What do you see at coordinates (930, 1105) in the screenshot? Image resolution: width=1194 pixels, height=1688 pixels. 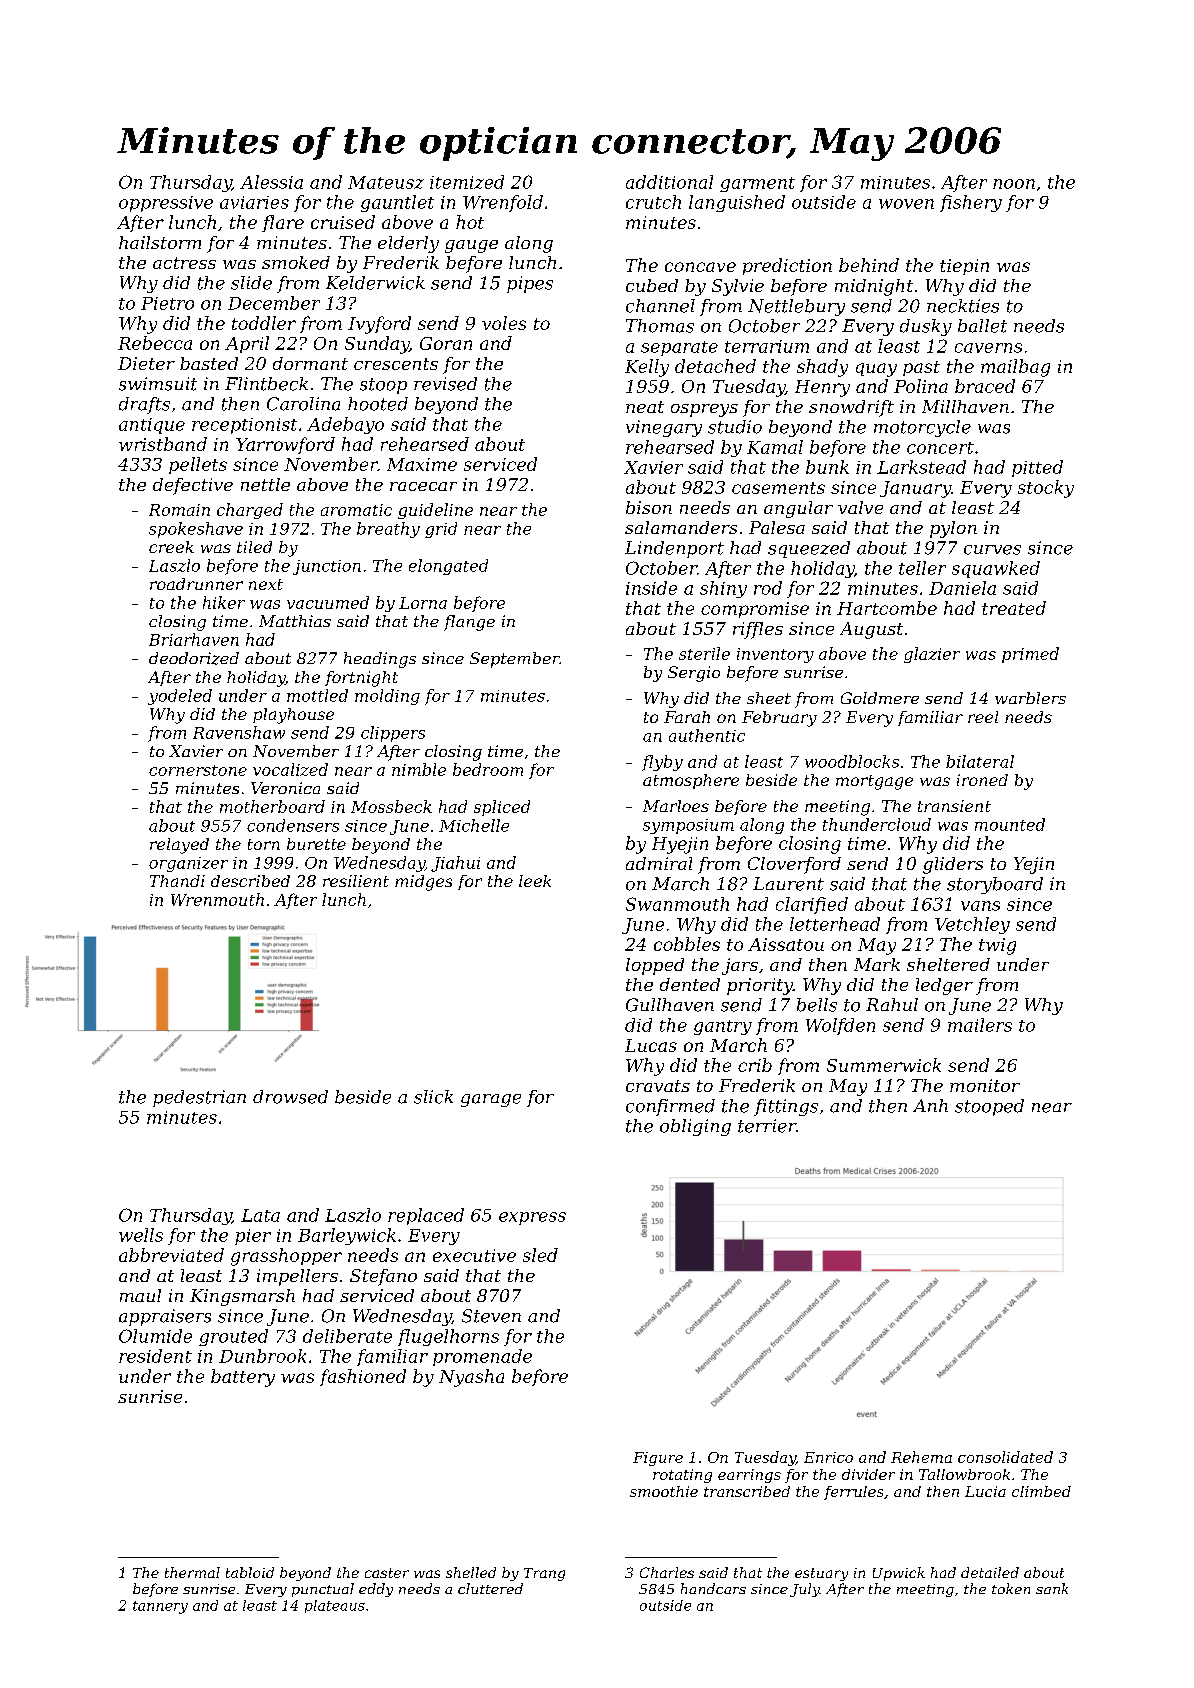 I see `Anh` at bounding box center [930, 1105].
